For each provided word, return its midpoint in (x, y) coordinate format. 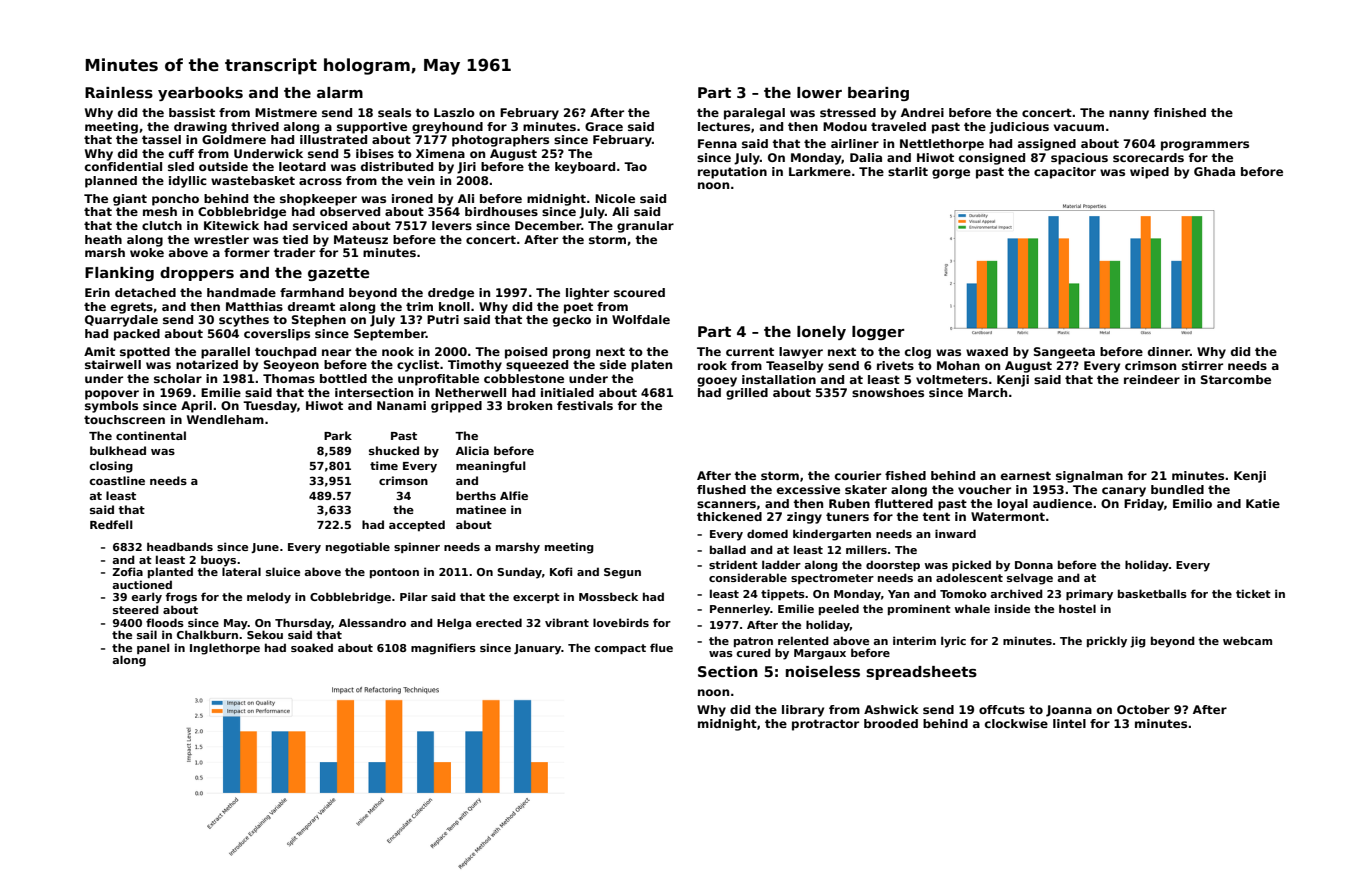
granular (645, 227)
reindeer (1152, 379)
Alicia (472, 450)
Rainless (119, 93)
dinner (1169, 351)
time (384, 465)
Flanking (119, 274)
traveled (898, 126)
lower (819, 92)
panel (153, 648)
